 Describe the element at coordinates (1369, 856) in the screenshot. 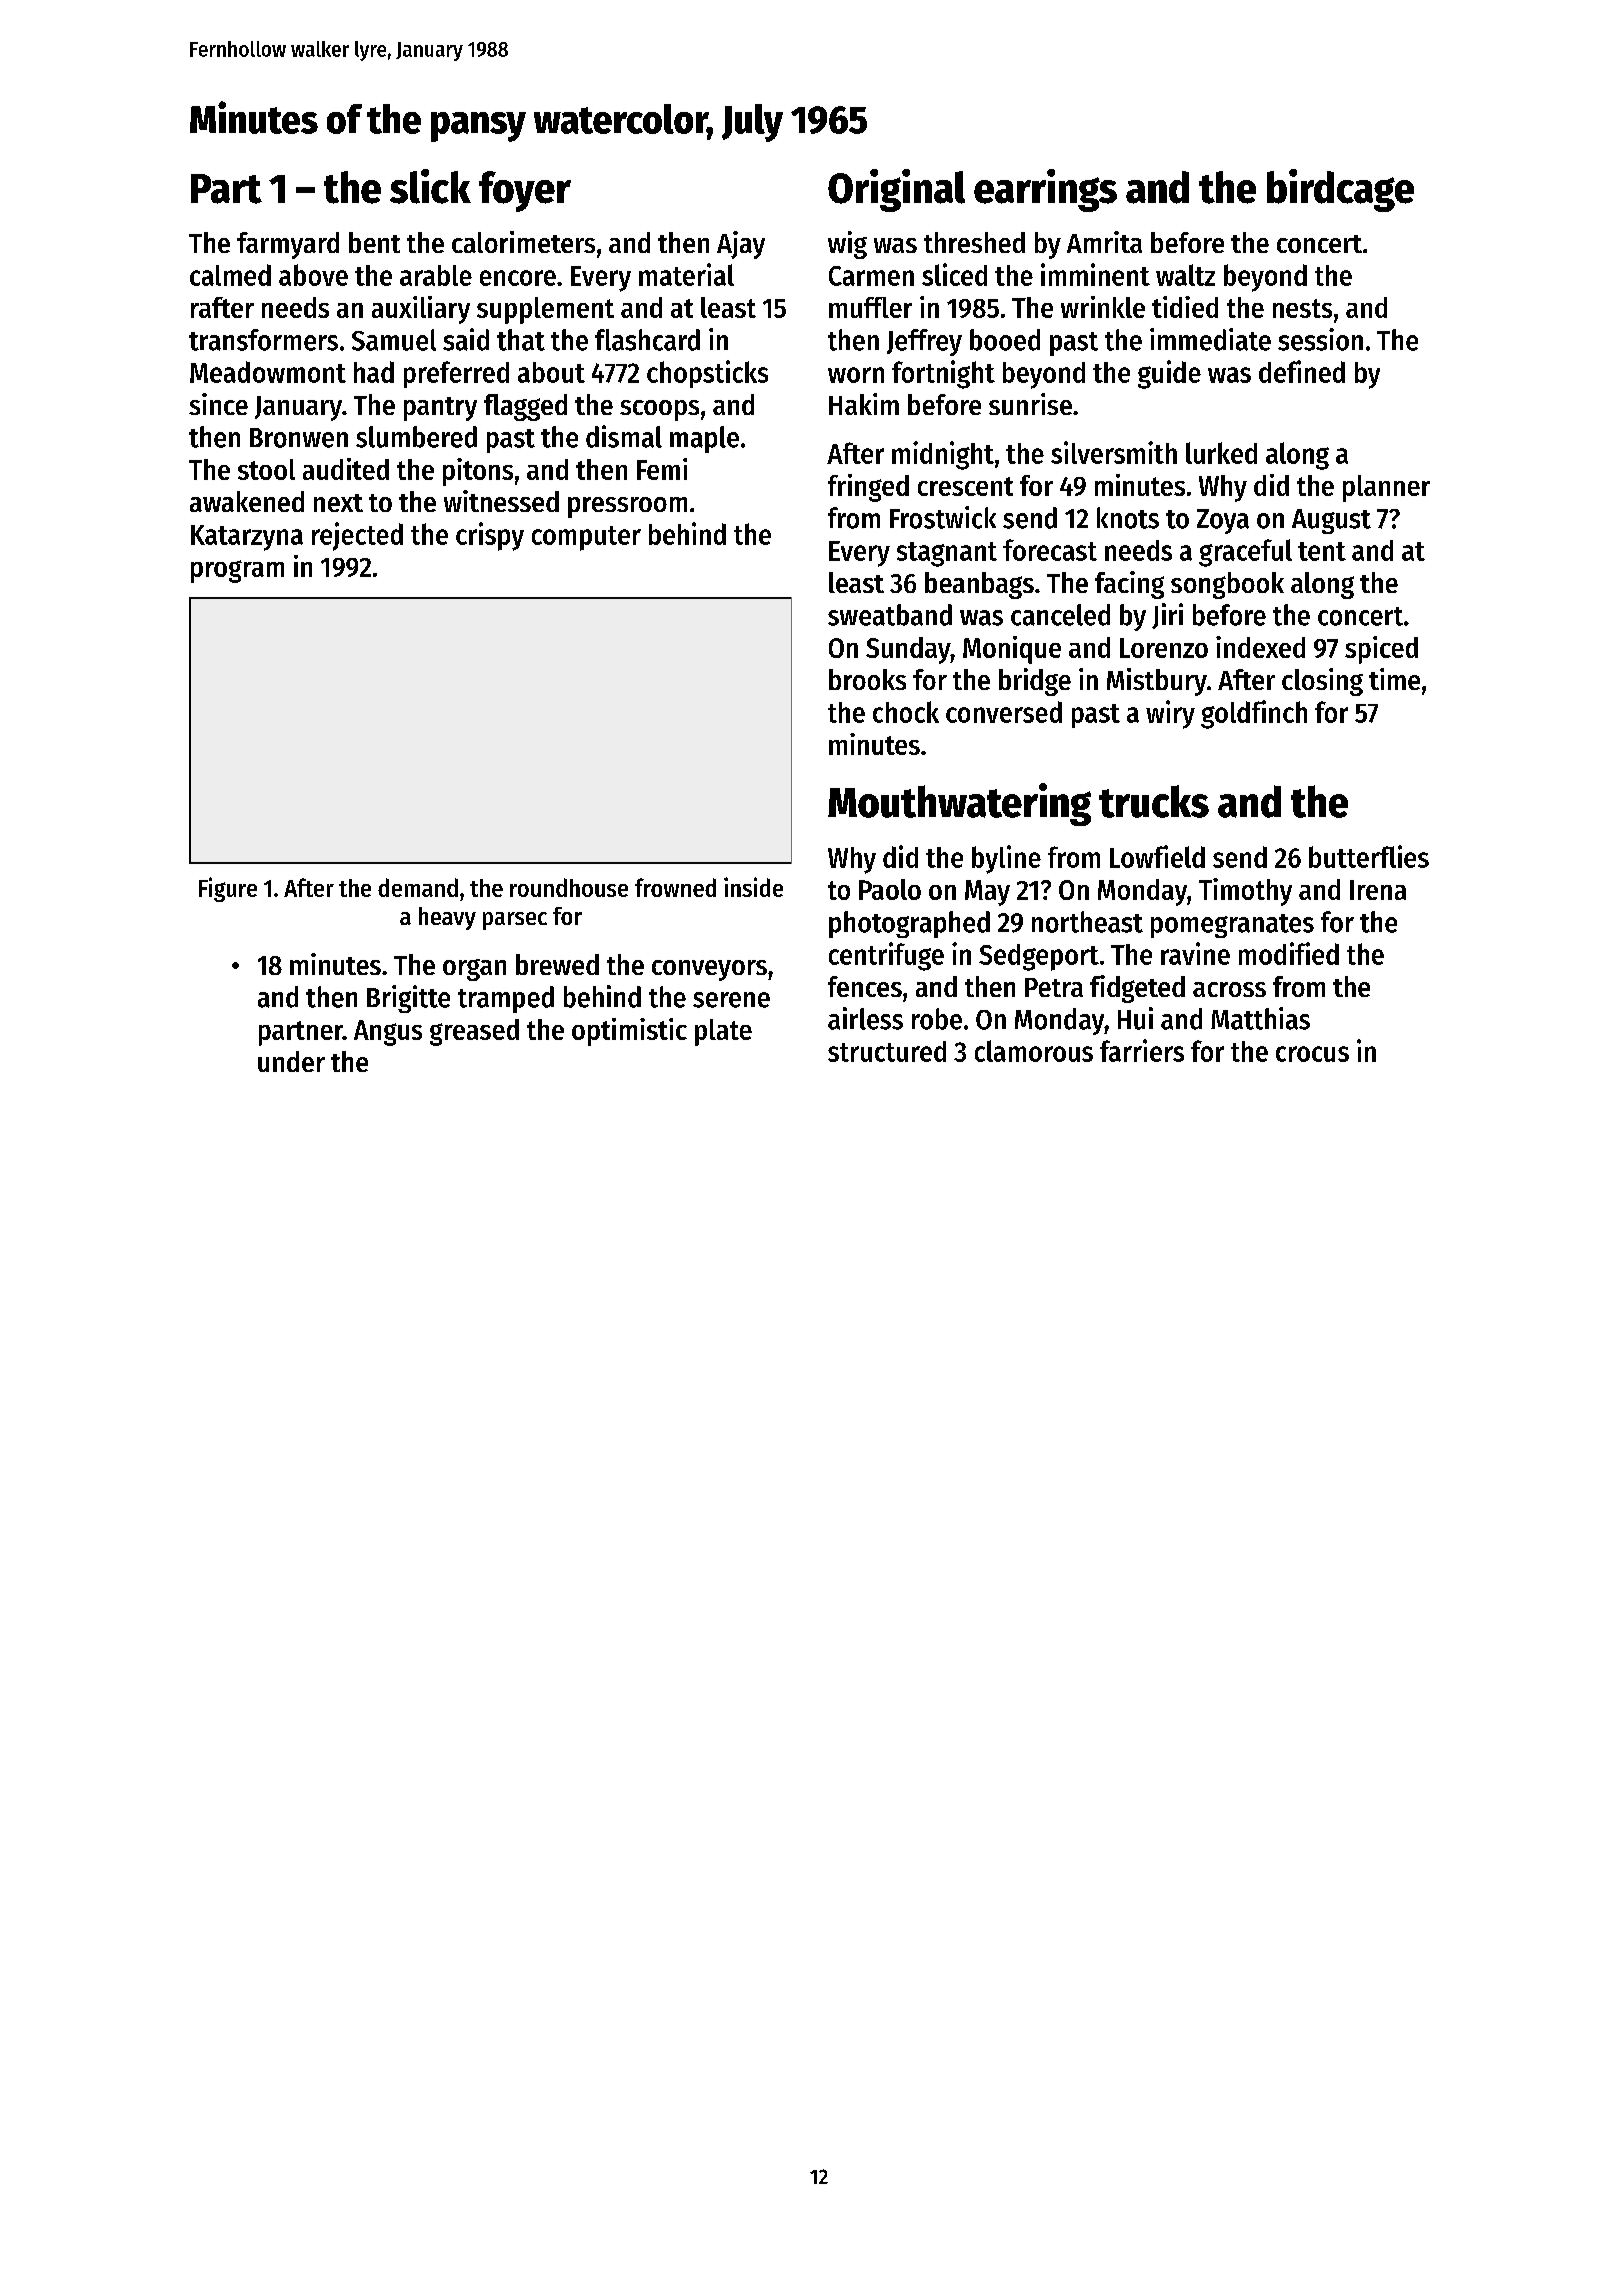

I see `butterflies` at that location.
